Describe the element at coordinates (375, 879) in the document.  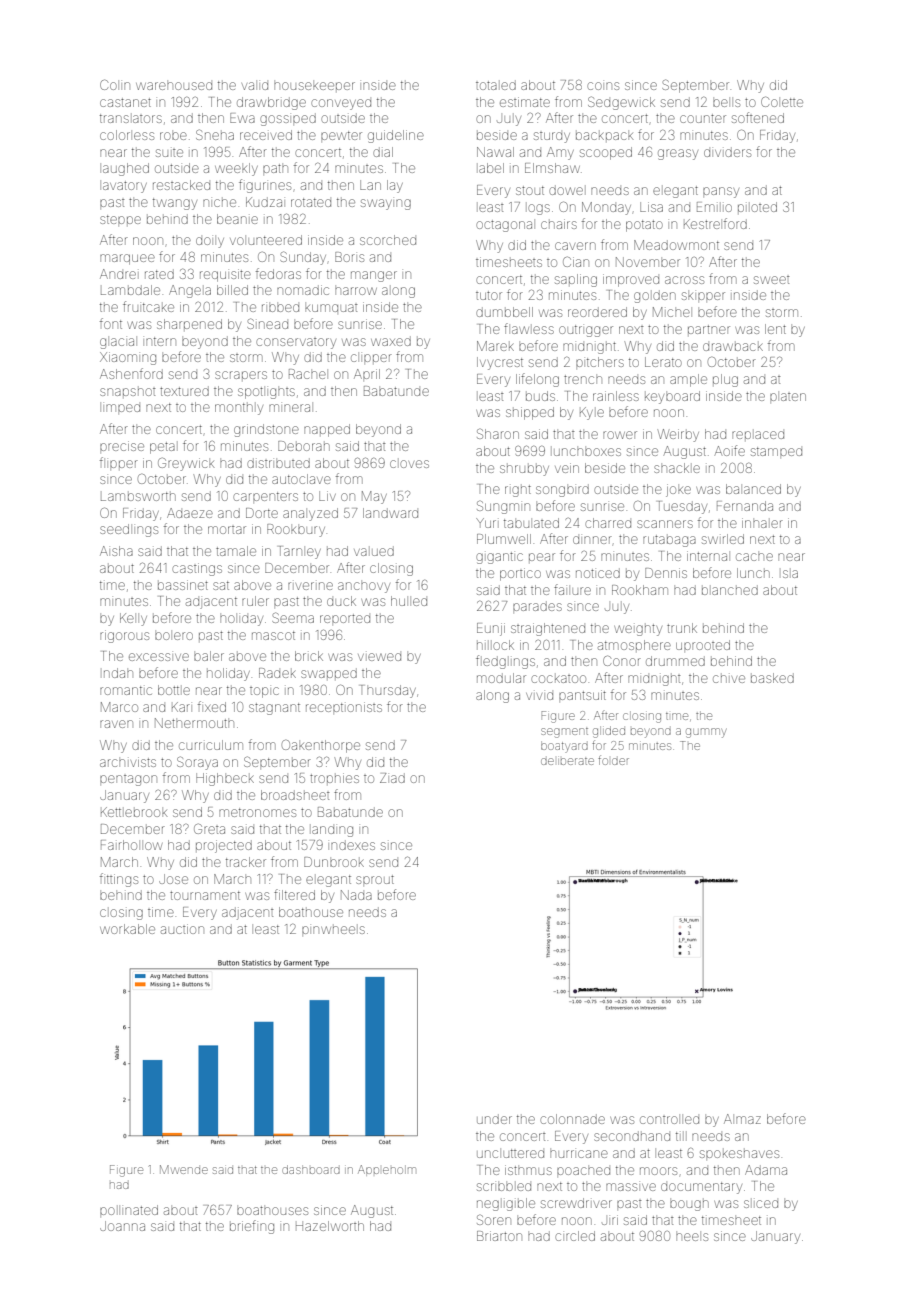
I see `sprout` at that location.
